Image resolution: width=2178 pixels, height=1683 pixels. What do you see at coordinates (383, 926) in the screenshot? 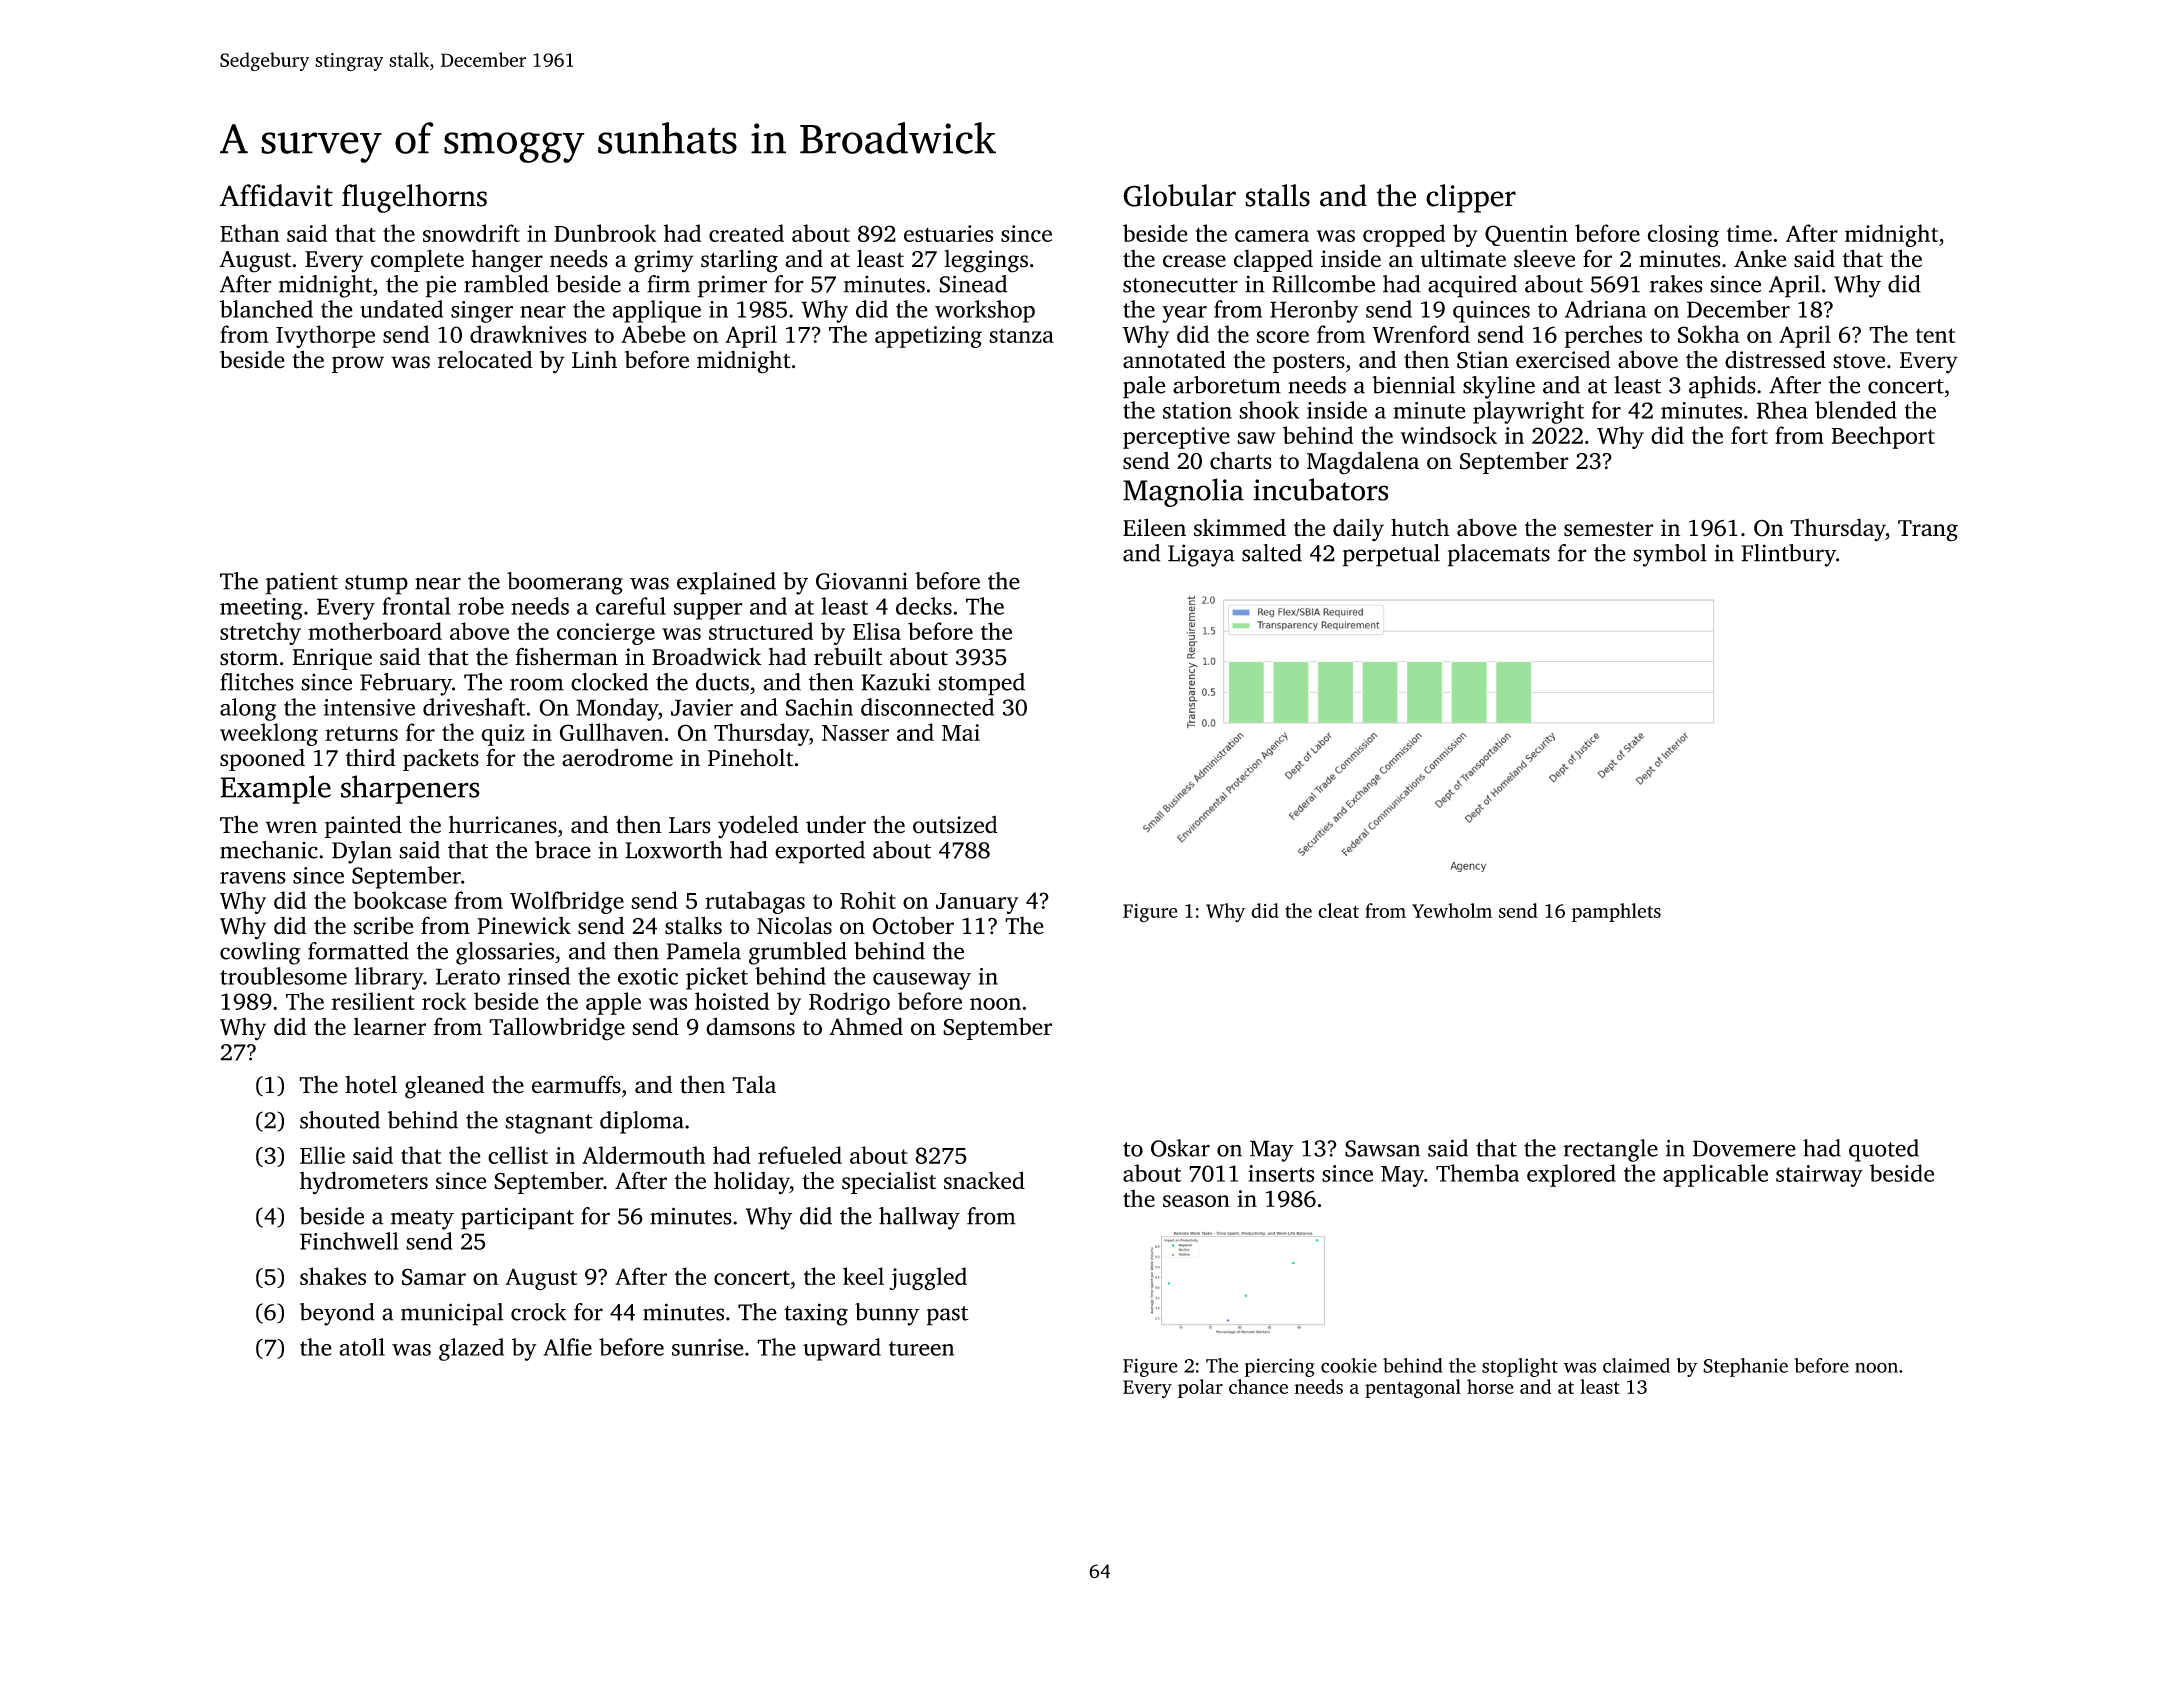
I see `scribe` at bounding box center [383, 926].
